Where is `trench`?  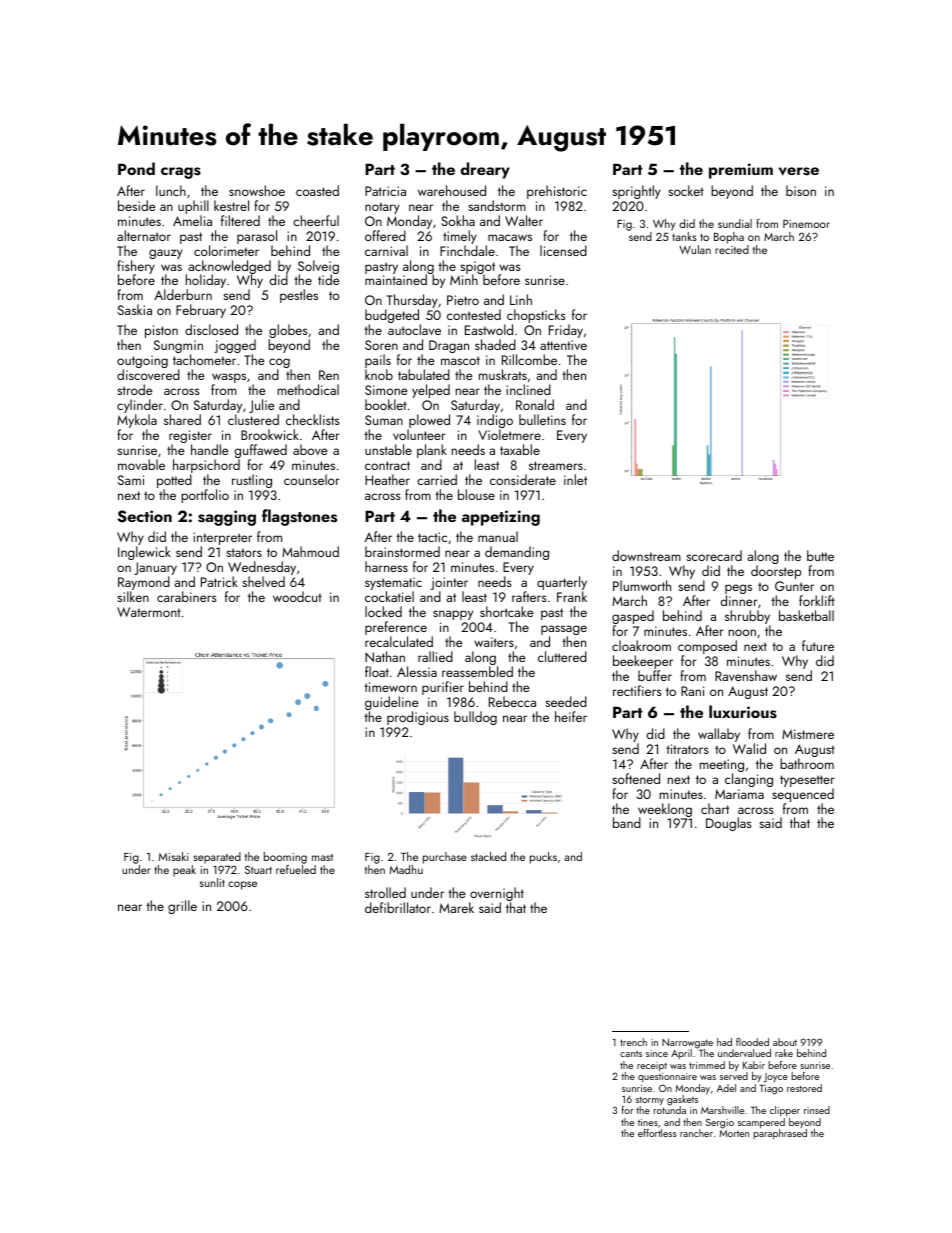 trench is located at coordinates (633, 1042).
